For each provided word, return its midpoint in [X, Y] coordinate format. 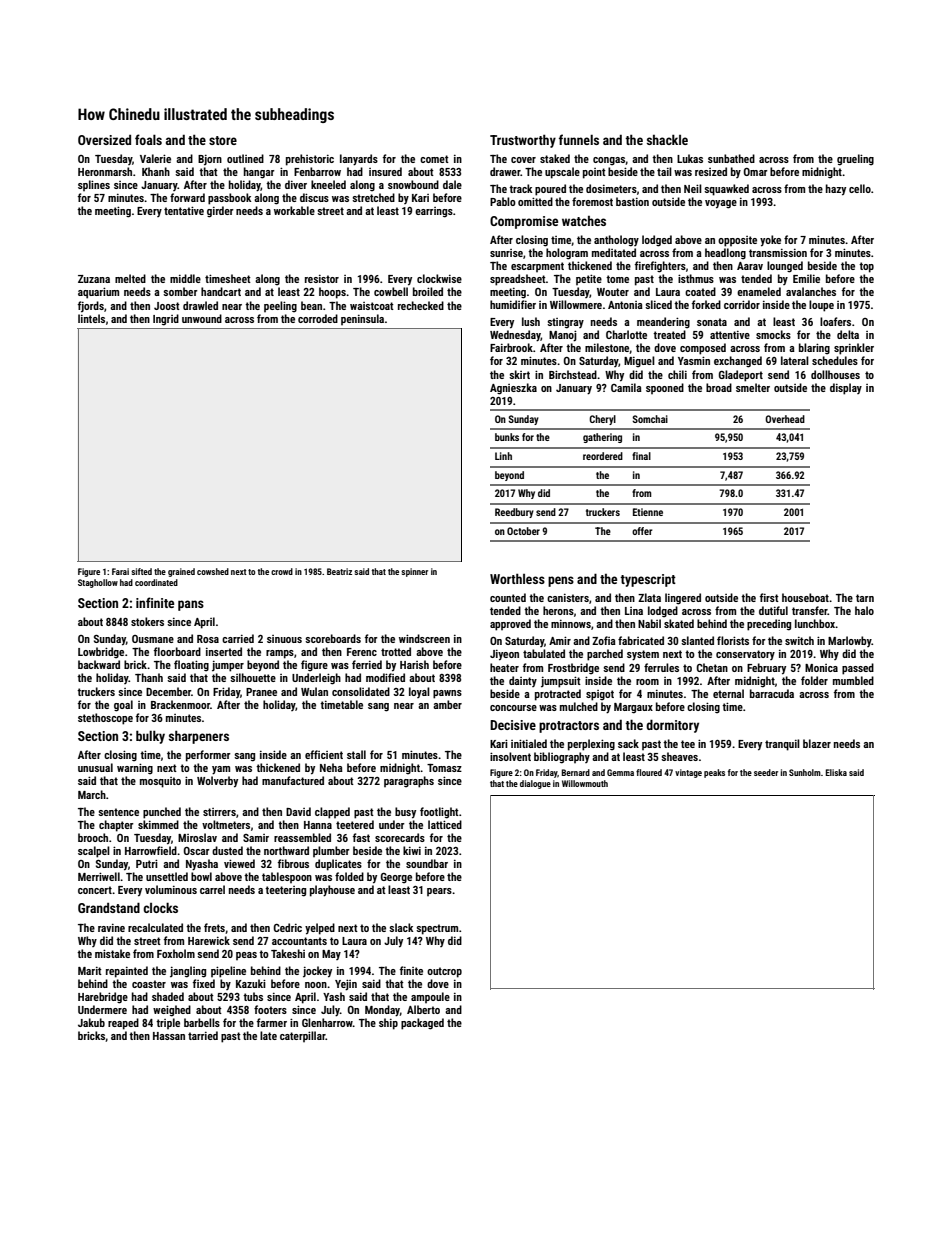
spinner [414, 572]
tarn [865, 598]
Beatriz [339, 571]
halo [864, 610]
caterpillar [303, 1036]
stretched [373, 197]
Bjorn [210, 160]
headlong [725, 254]
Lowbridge [101, 653]
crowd [282, 571]
